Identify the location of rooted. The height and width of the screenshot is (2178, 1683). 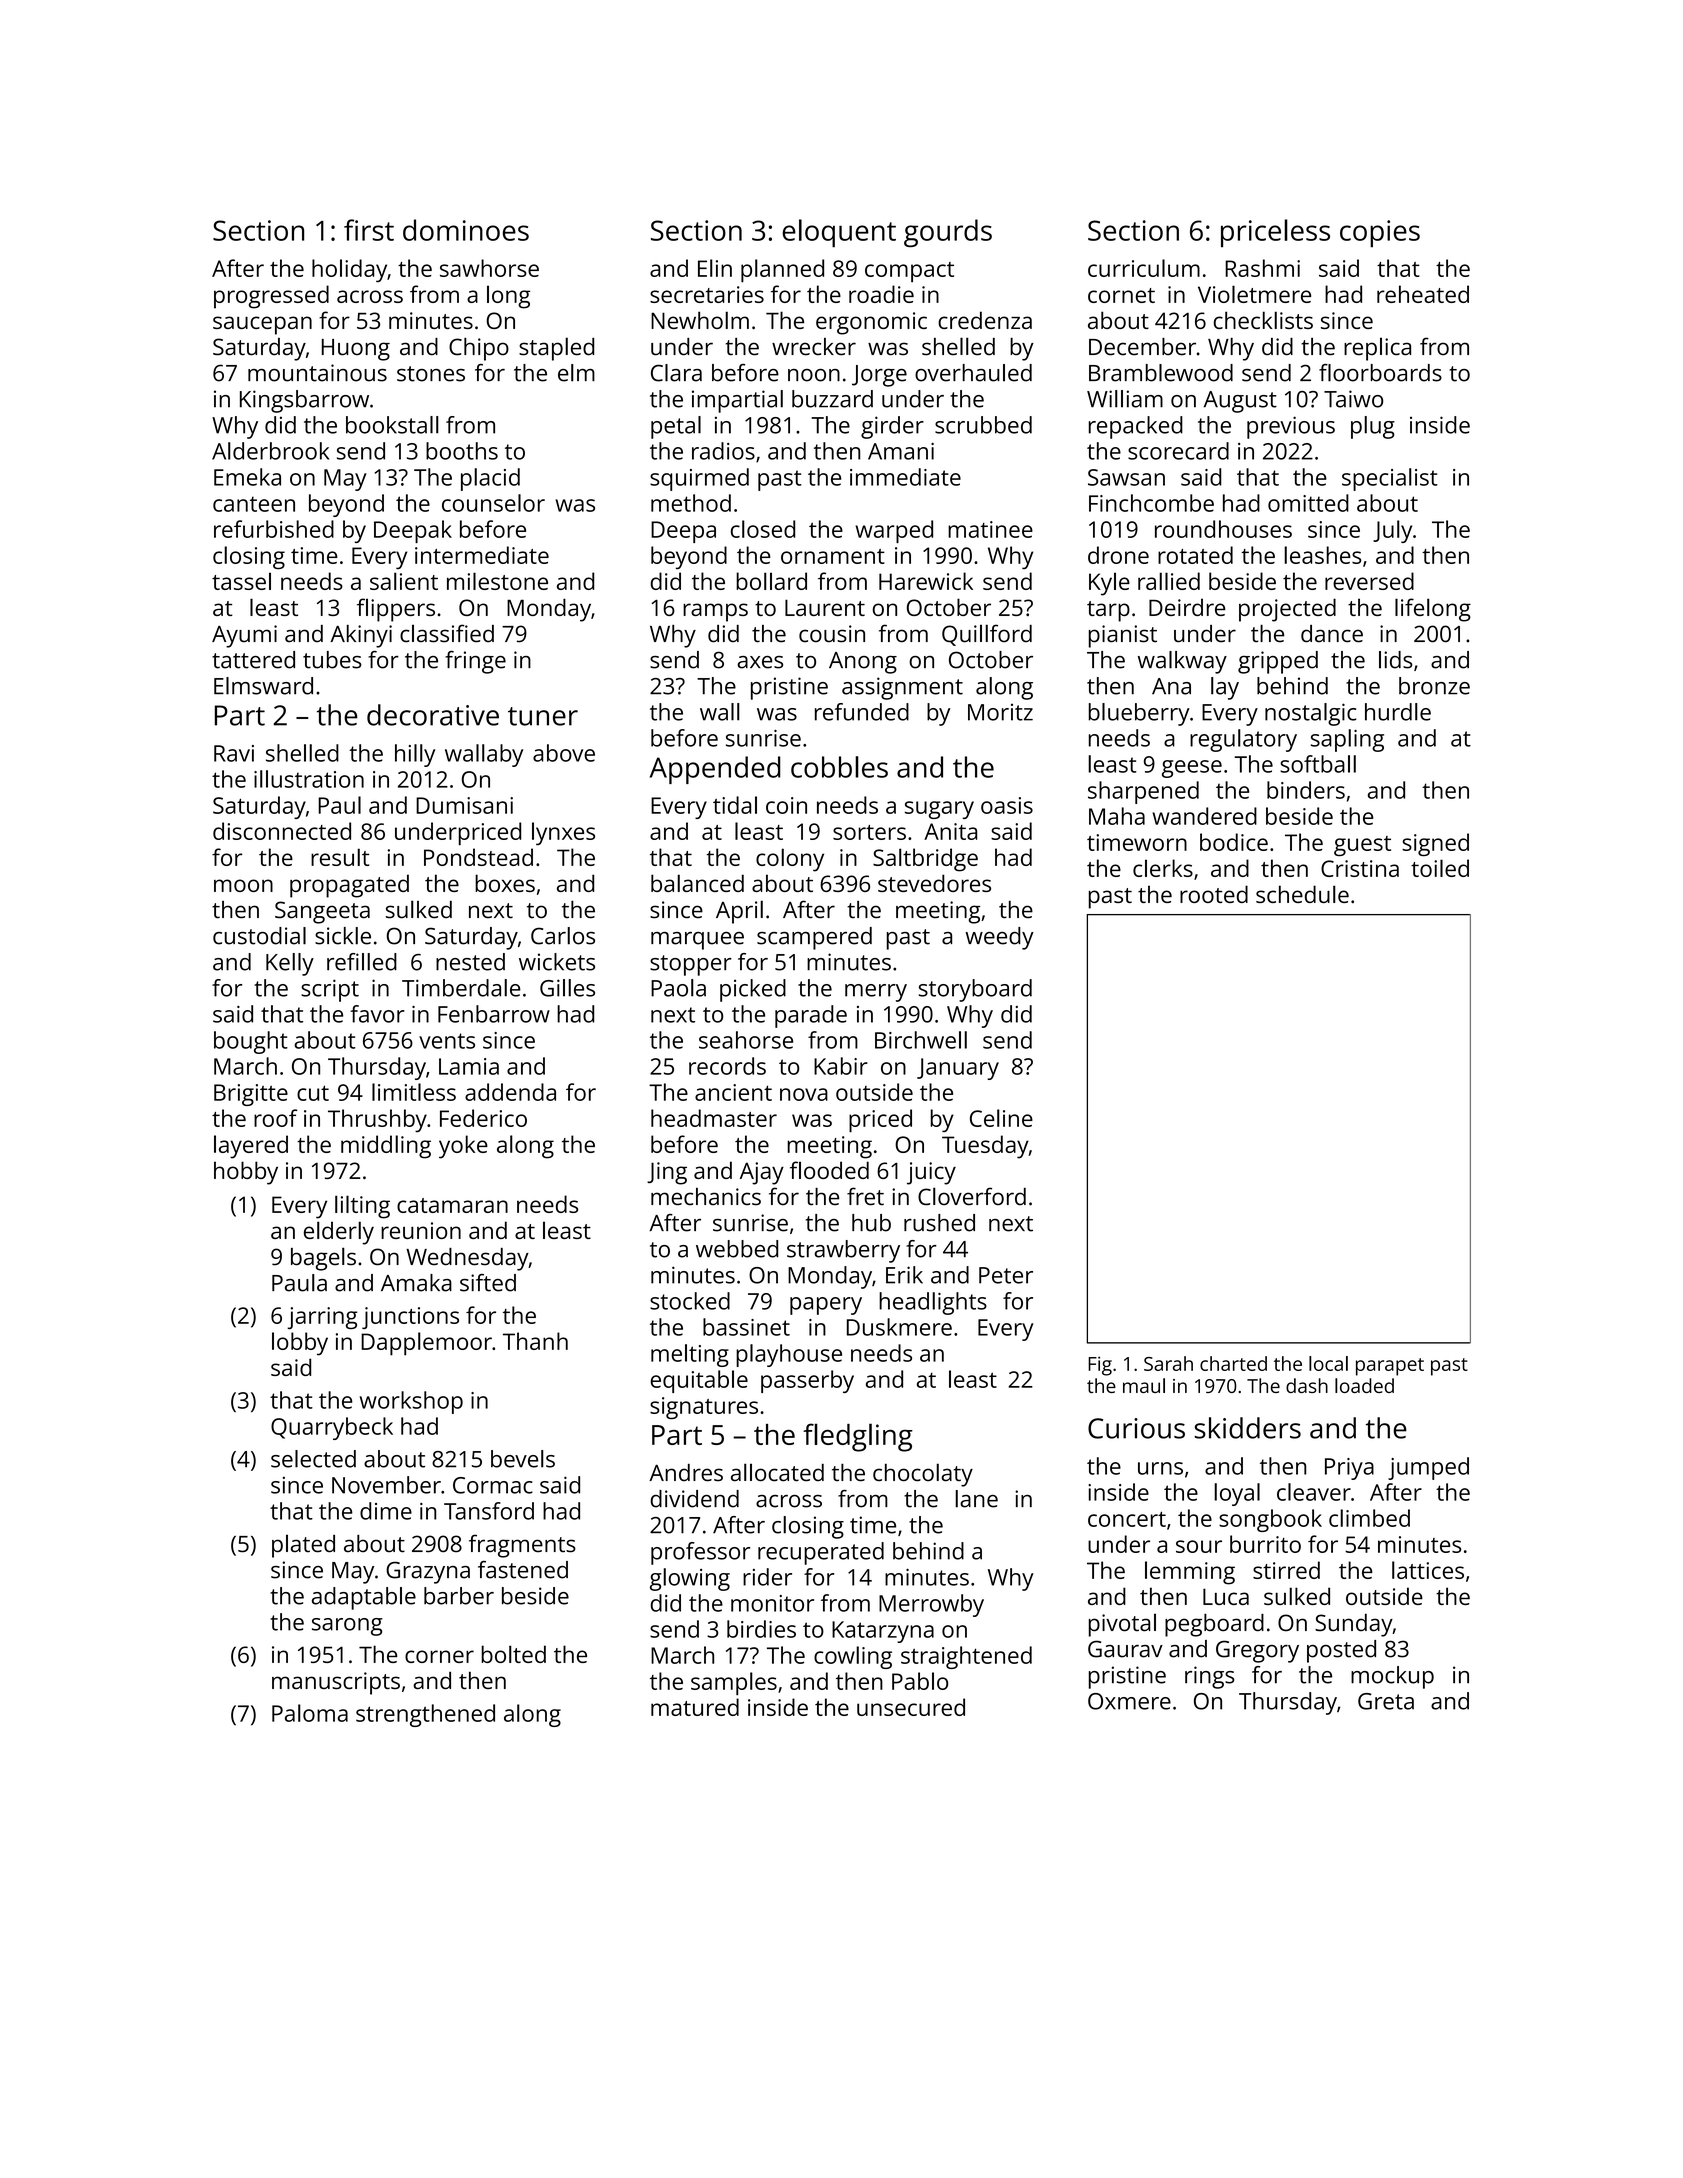
(1214, 894).
